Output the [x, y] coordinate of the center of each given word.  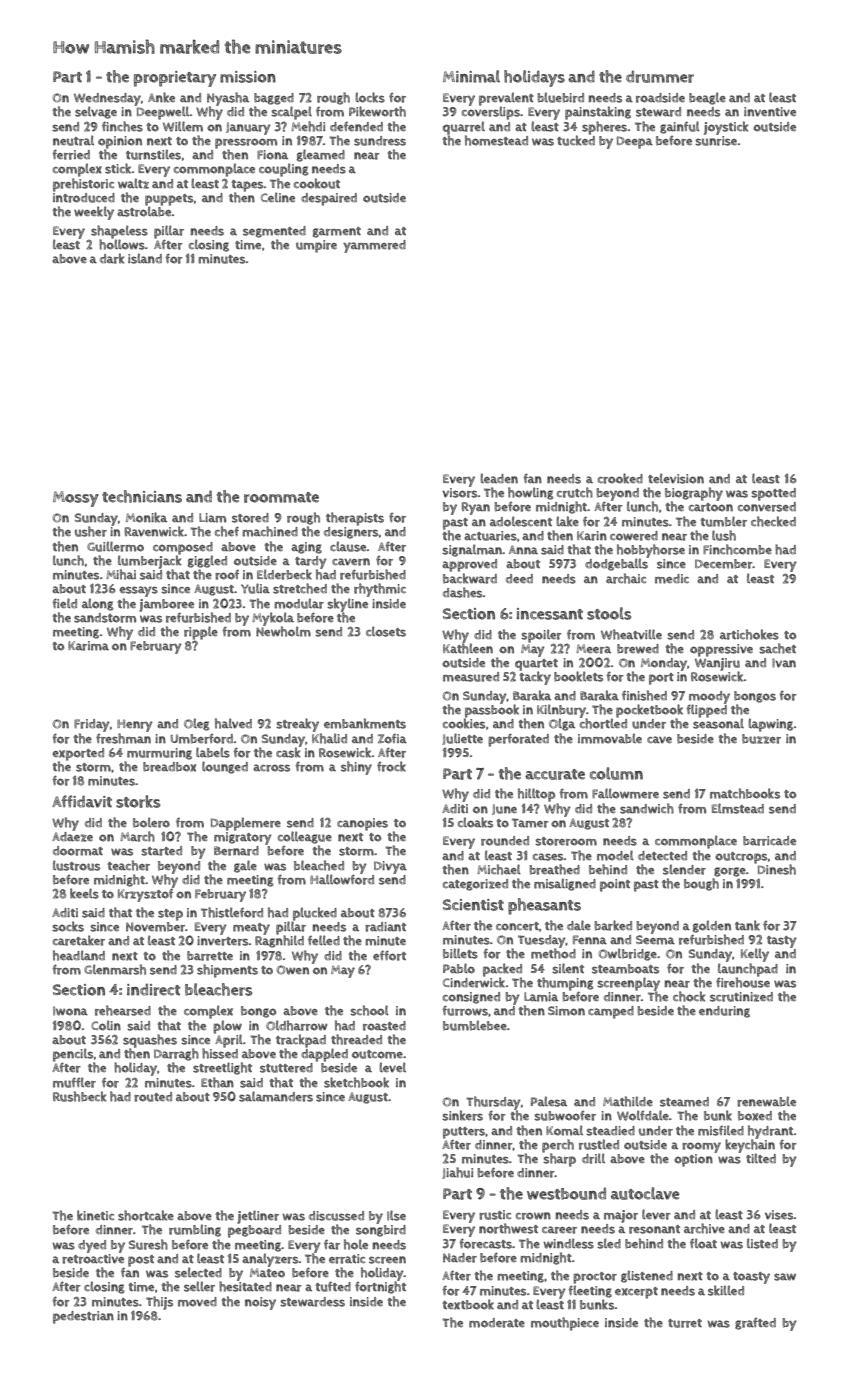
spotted [773, 494]
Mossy [76, 499]
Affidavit [82, 801]
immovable [610, 738]
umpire [316, 246]
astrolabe [144, 211]
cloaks [475, 822]
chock [689, 996]
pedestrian [83, 1317]
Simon [566, 1011]
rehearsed [123, 1010]
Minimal [471, 76]
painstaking [598, 113]
